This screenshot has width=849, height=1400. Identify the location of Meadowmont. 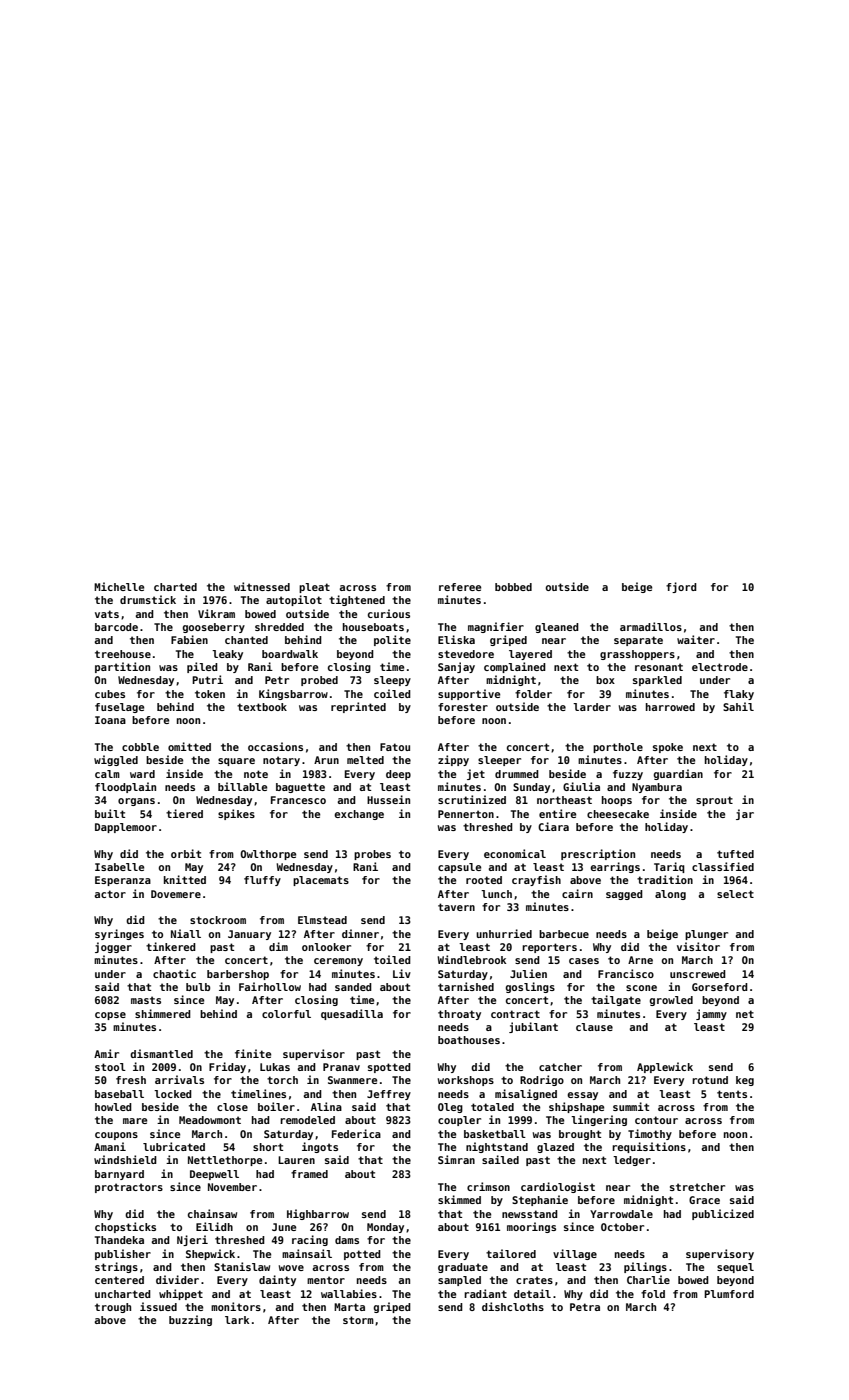
(210, 1120).
